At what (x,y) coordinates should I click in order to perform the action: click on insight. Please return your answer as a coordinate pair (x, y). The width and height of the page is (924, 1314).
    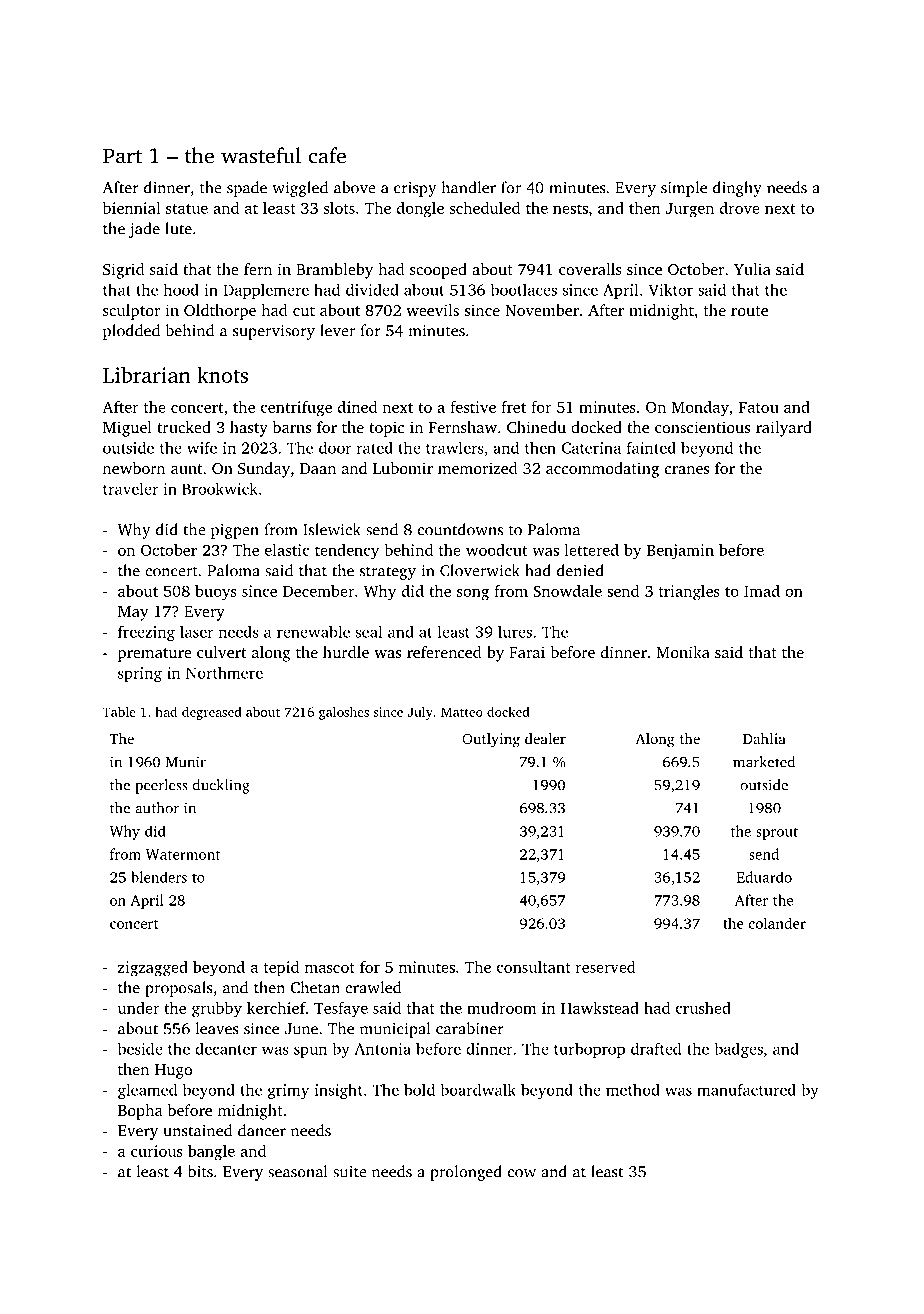
    Looking at the image, I should click on (339, 1091).
